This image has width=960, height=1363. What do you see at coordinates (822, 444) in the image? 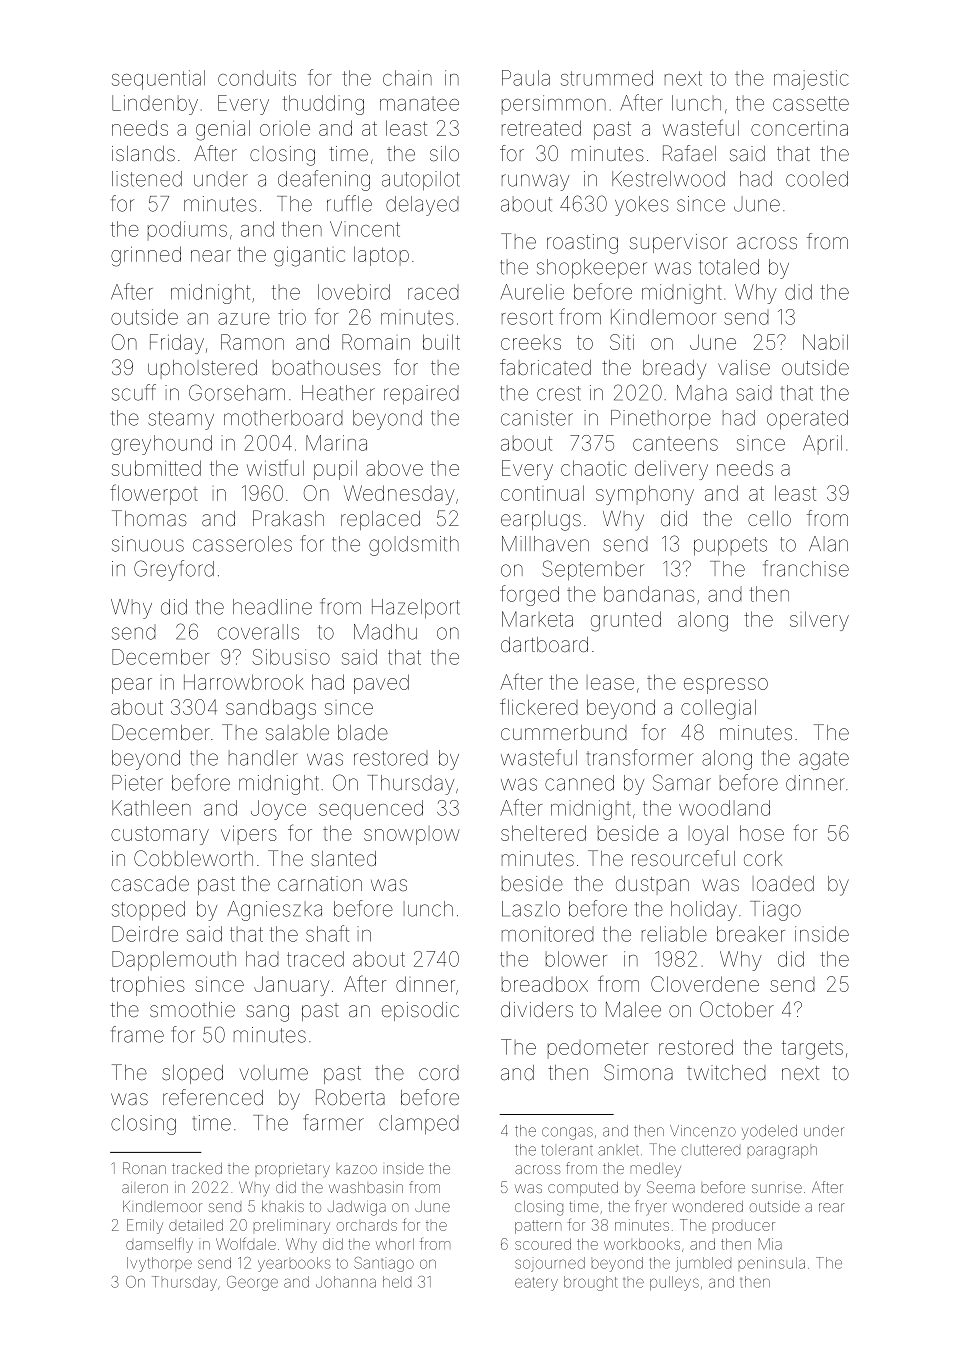
I see `April` at bounding box center [822, 444].
